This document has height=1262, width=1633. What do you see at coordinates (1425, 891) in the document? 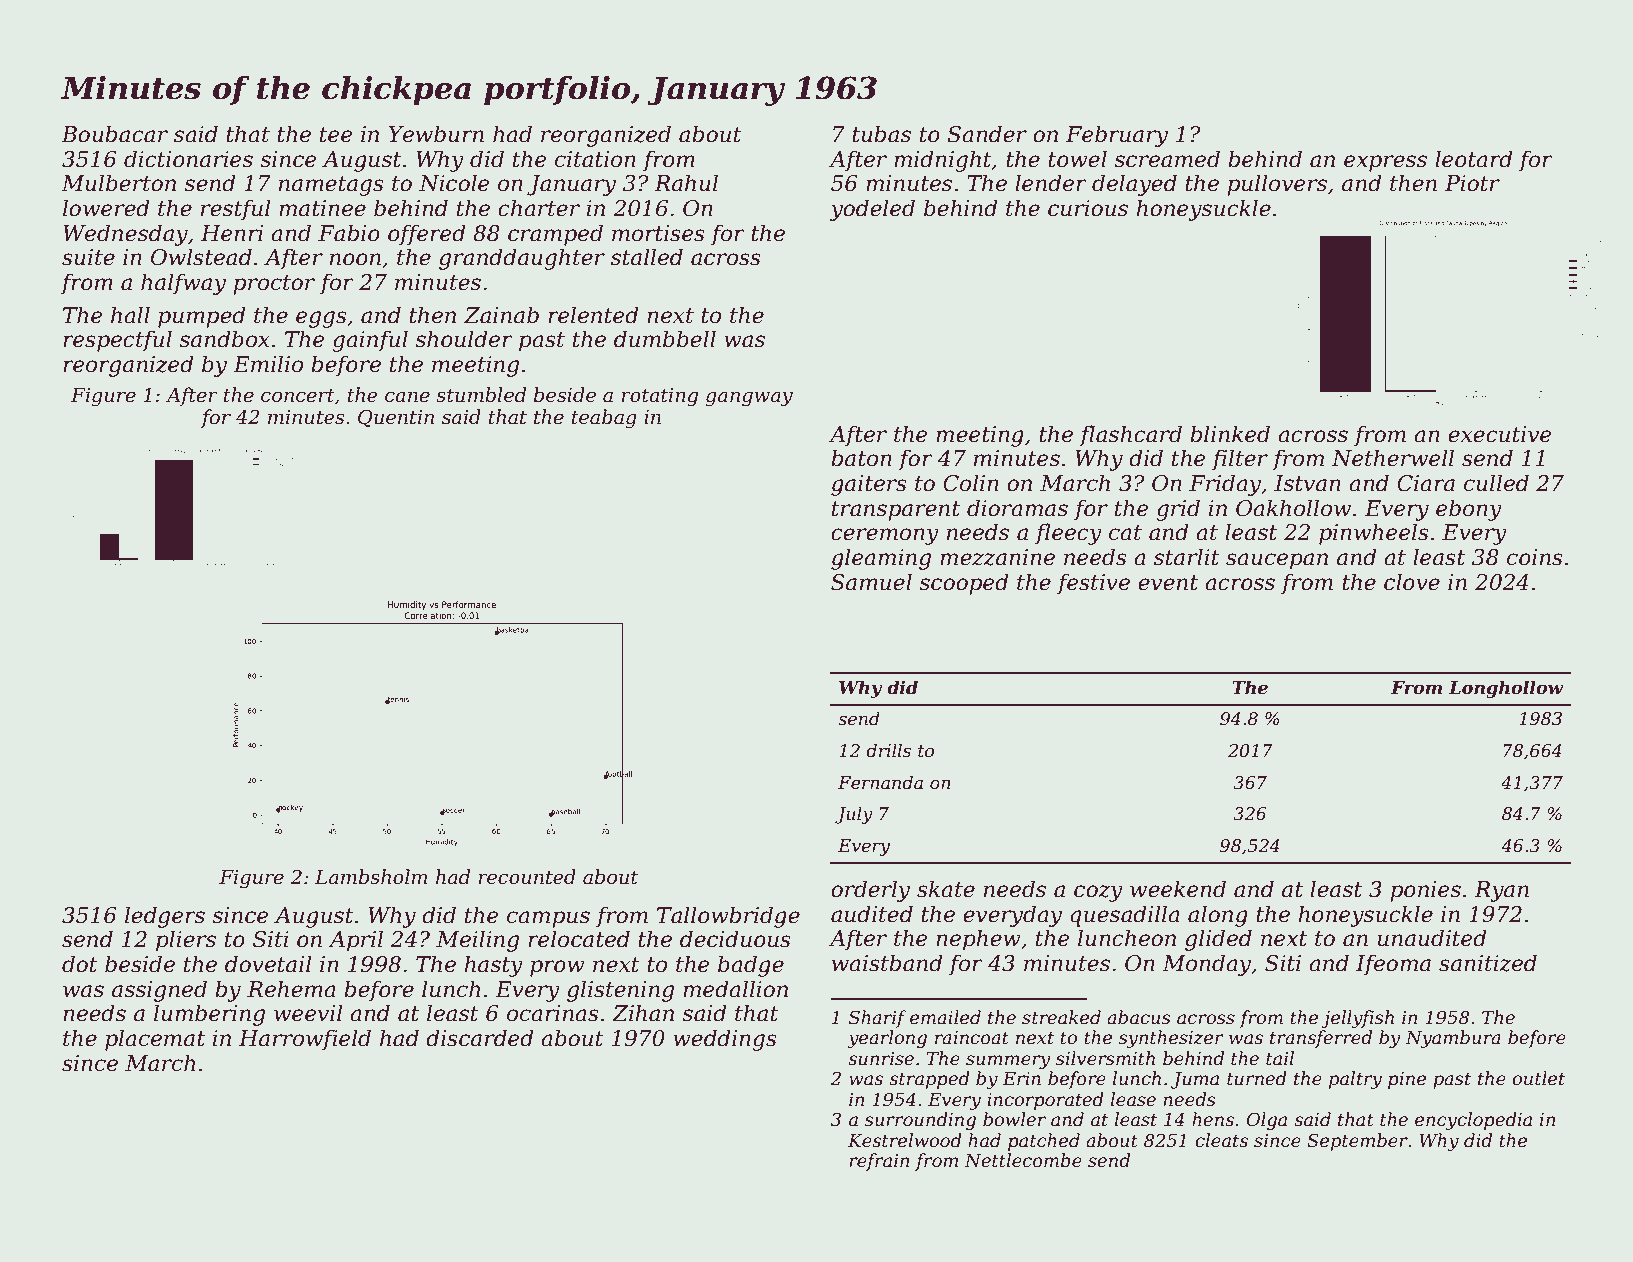
I see `ponies` at bounding box center [1425, 891].
